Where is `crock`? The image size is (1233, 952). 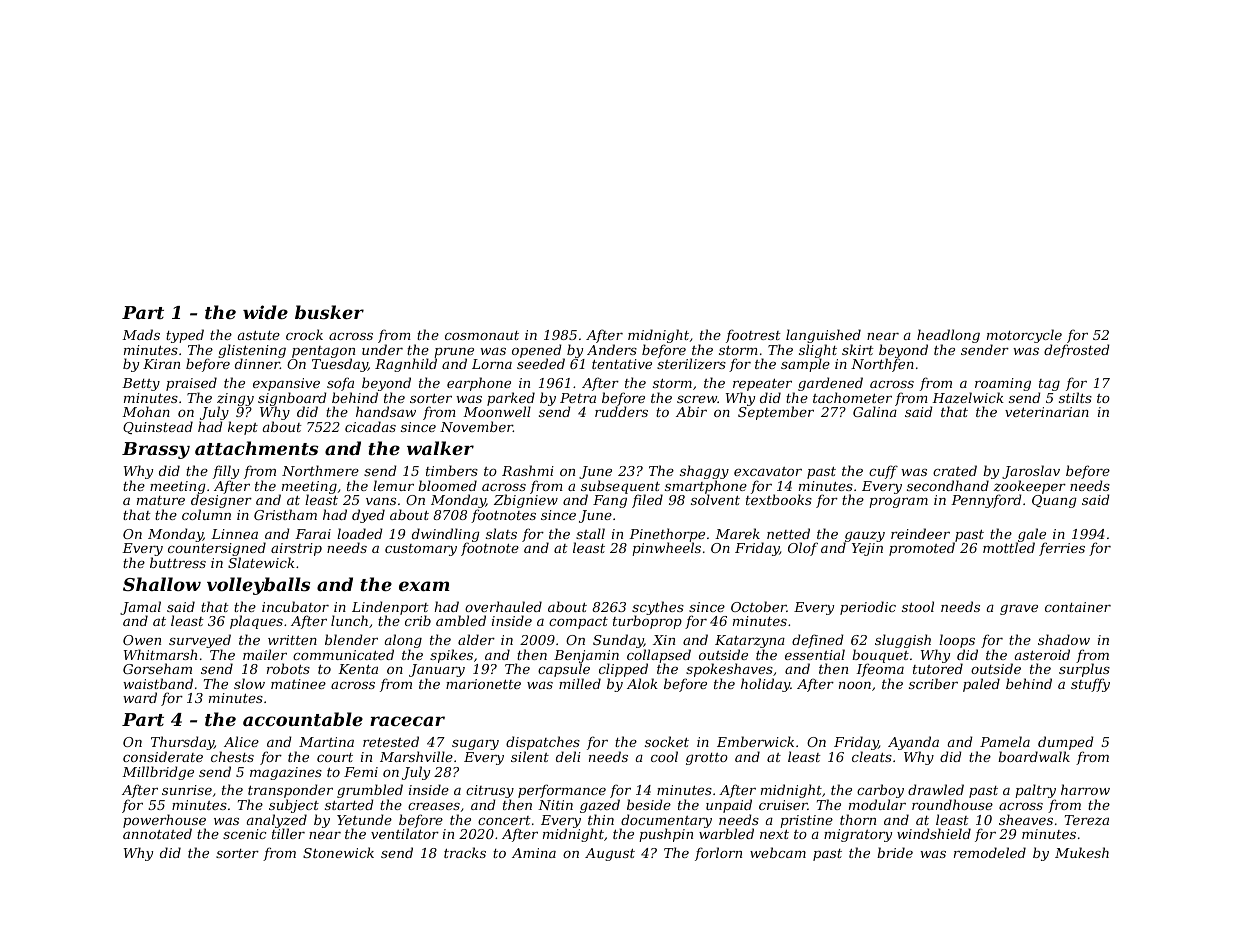 crock is located at coordinates (304, 334).
